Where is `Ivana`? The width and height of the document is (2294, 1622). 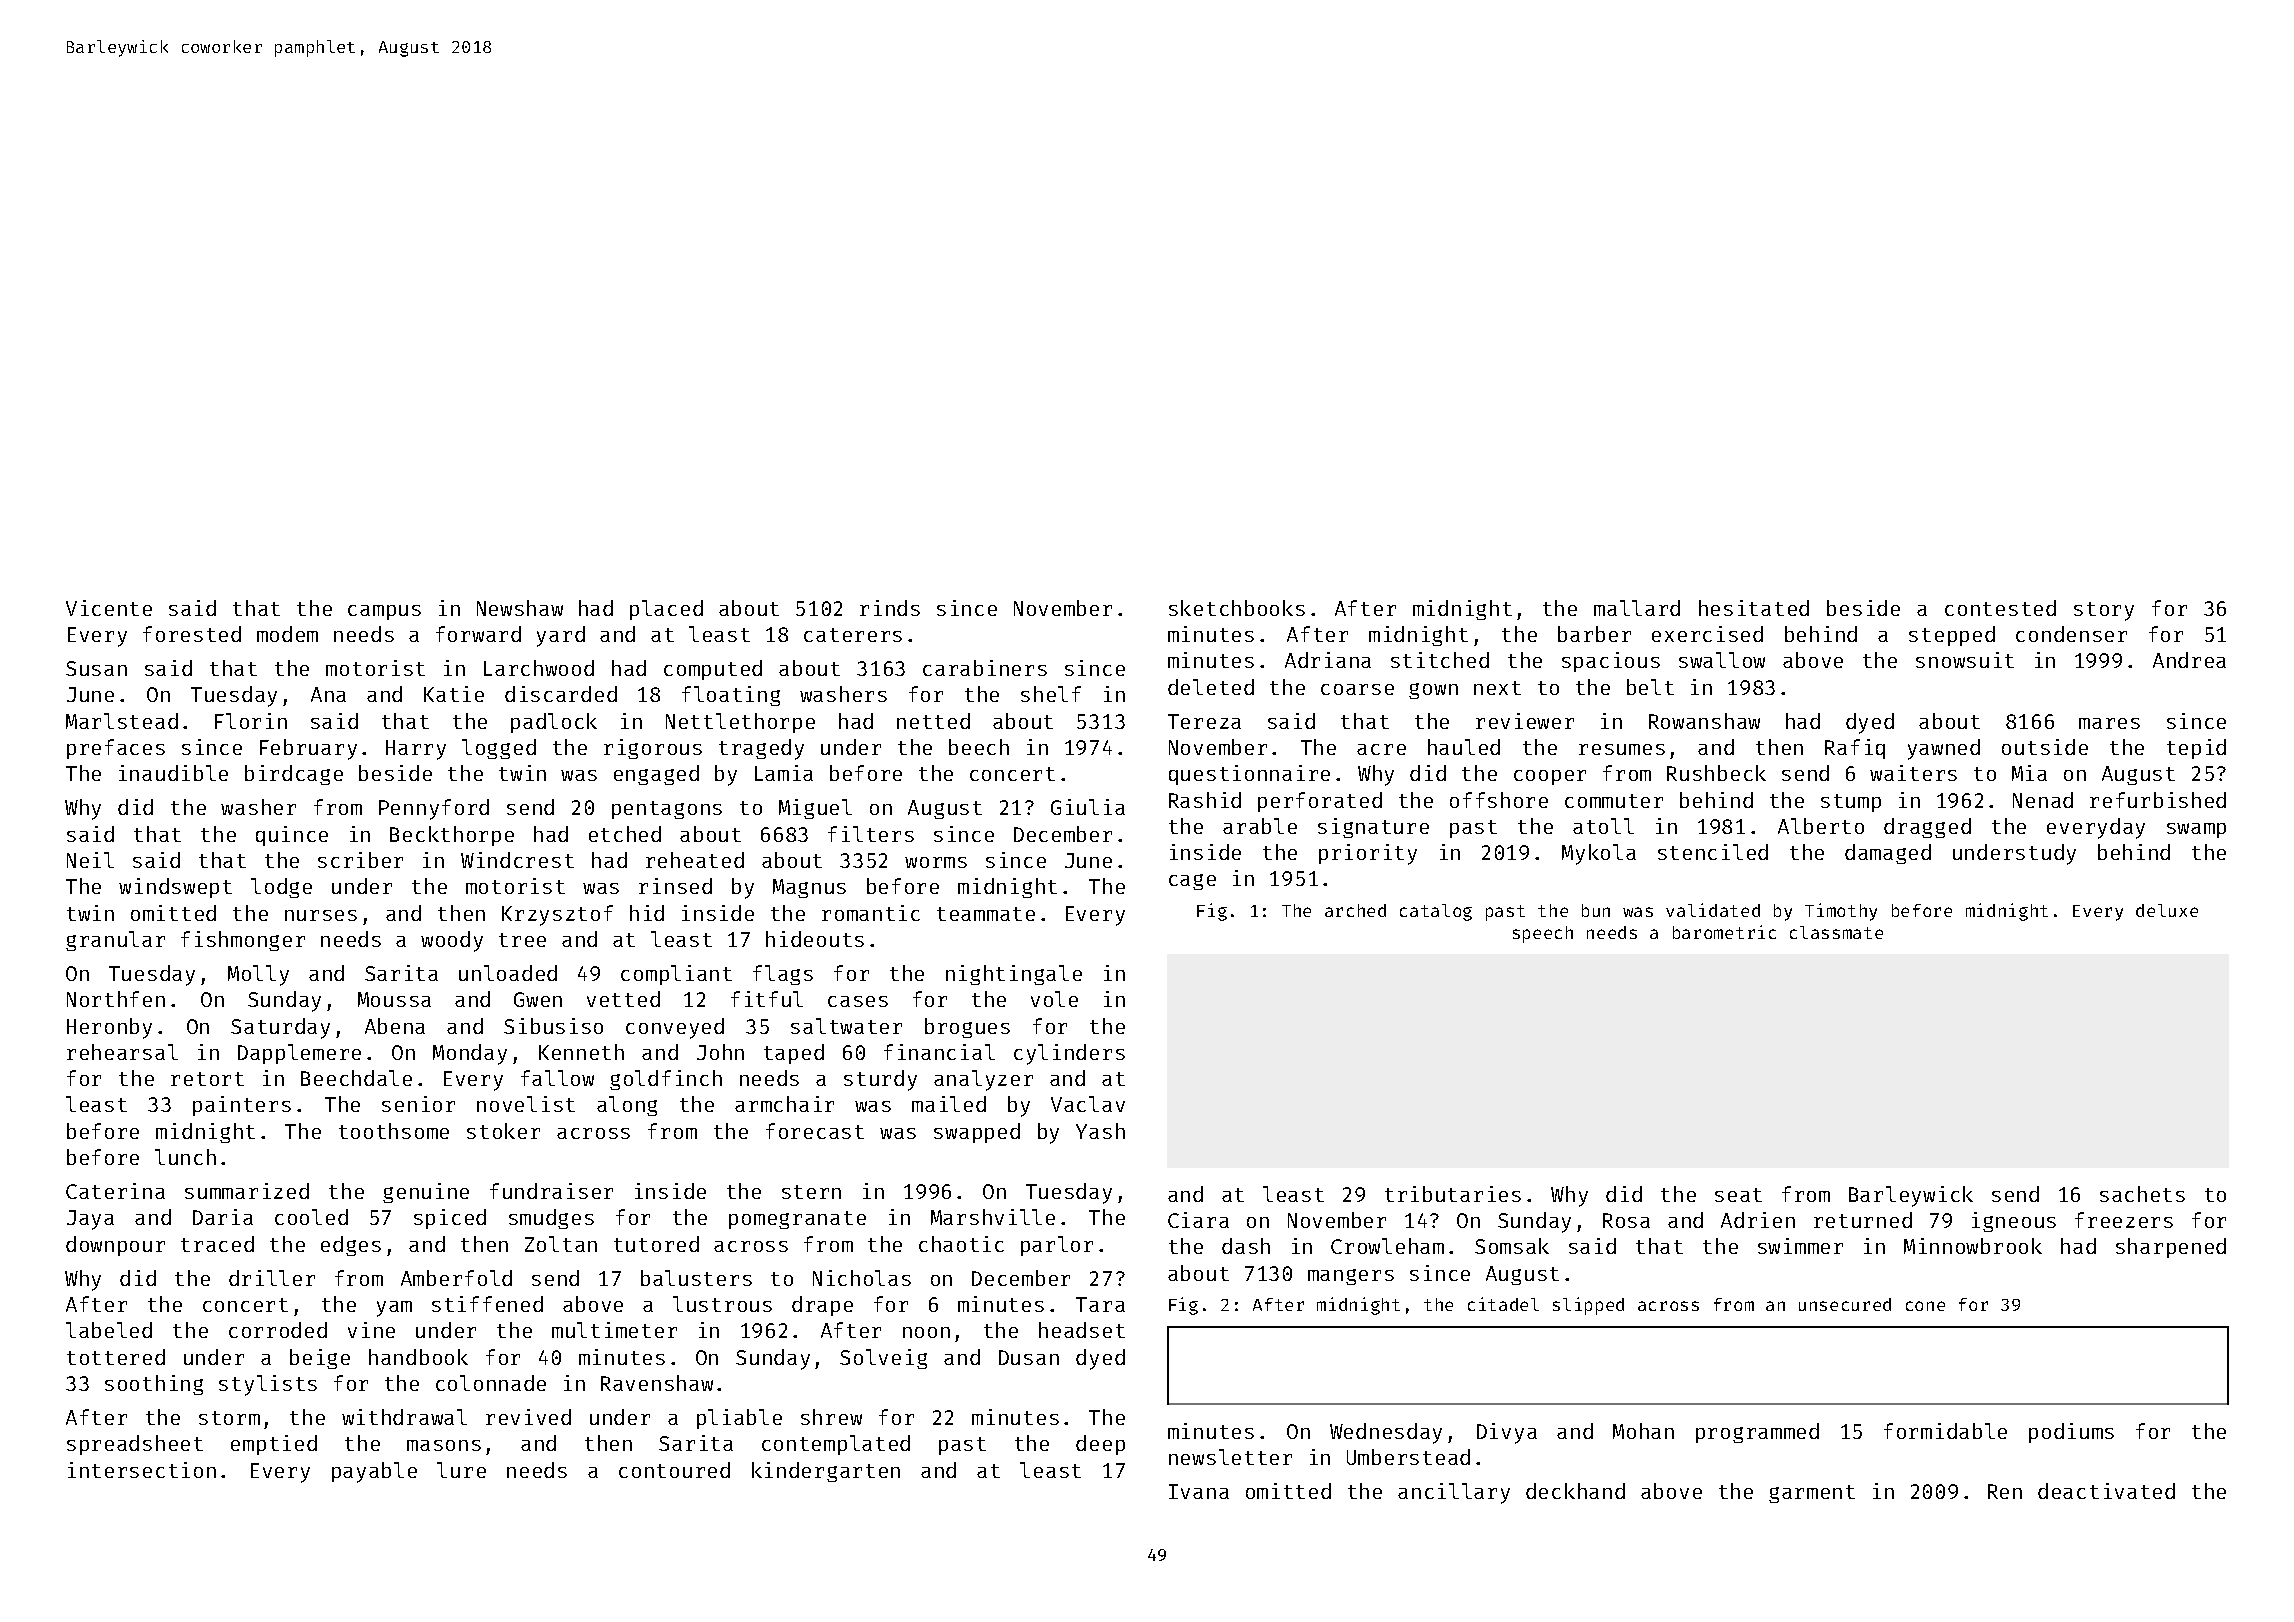 Ivana is located at coordinates (1199, 1491).
